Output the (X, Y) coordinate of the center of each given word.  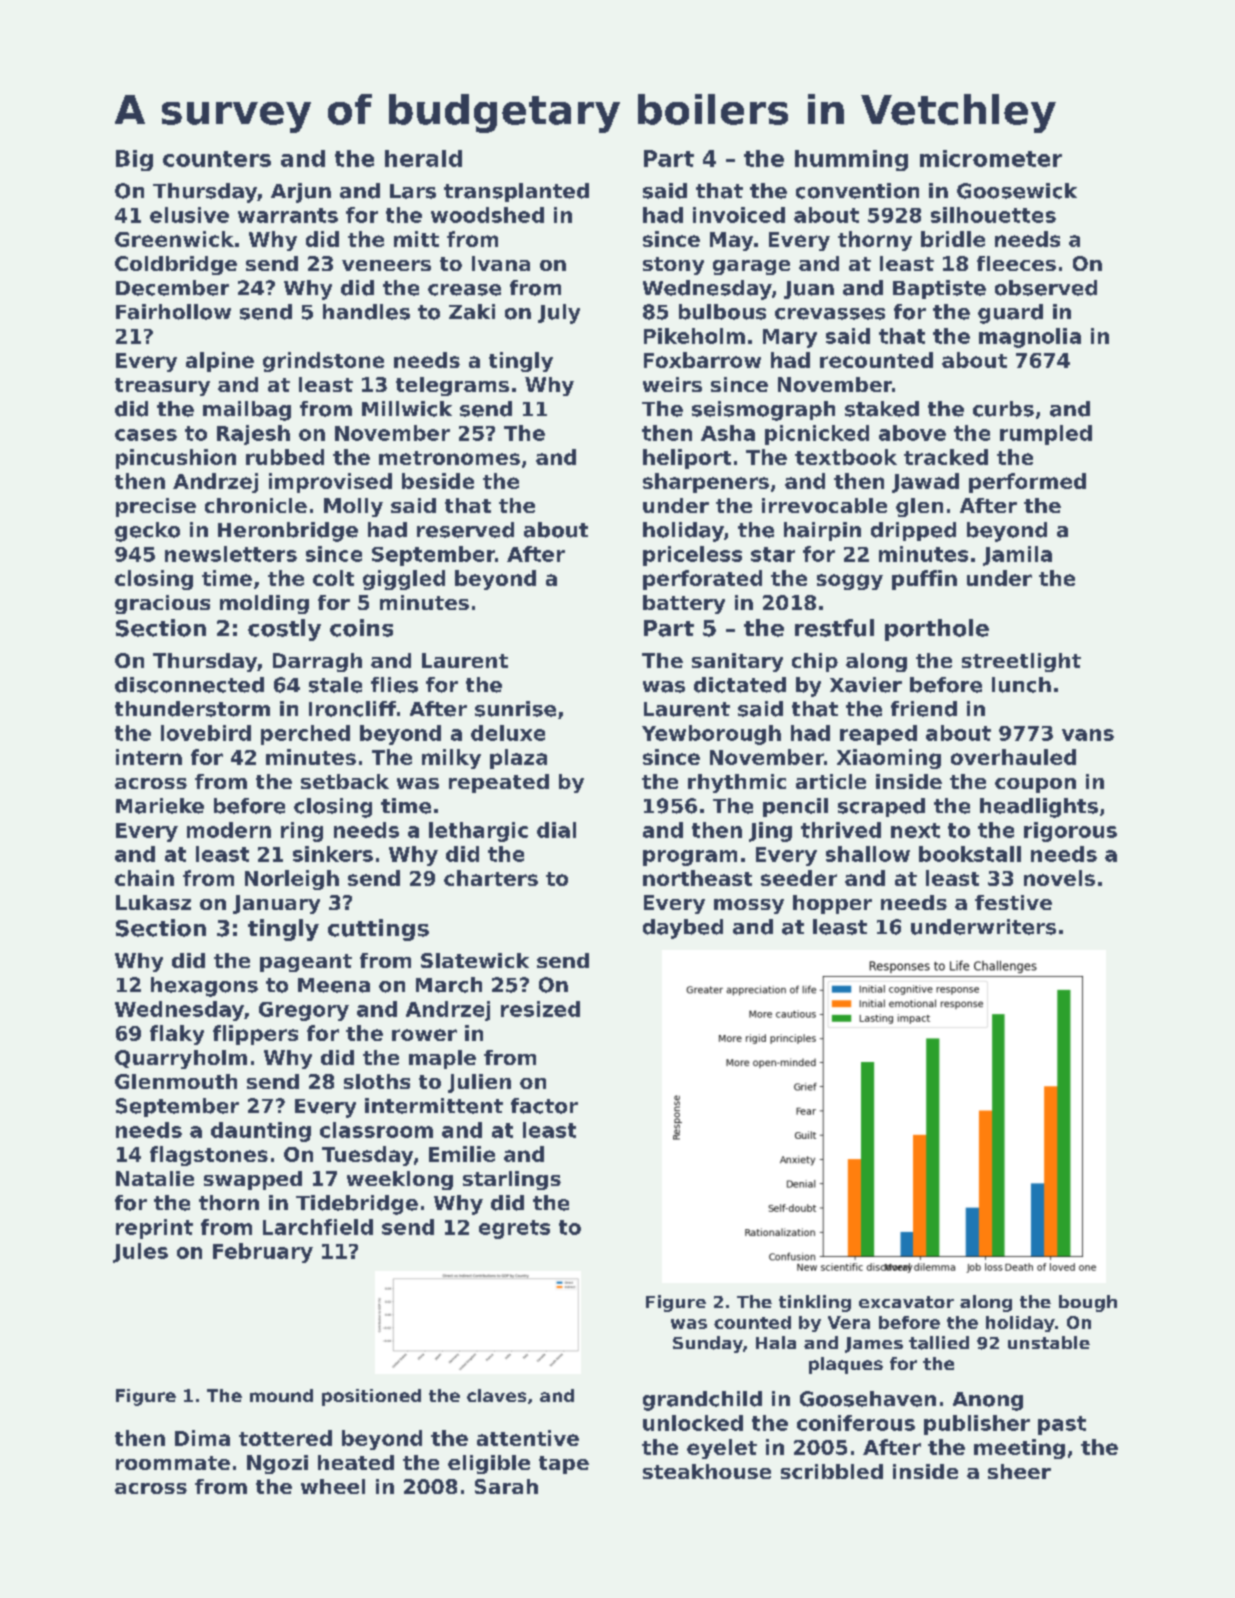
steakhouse (707, 1471)
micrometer (991, 158)
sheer (1019, 1471)
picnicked (817, 435)
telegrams (452, 386)
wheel (333, 1486)
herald (423, 158)
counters (217, 159)
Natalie (155, 1178)
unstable (1049, 1342)
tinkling (815, 1303)
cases (146, 435)
